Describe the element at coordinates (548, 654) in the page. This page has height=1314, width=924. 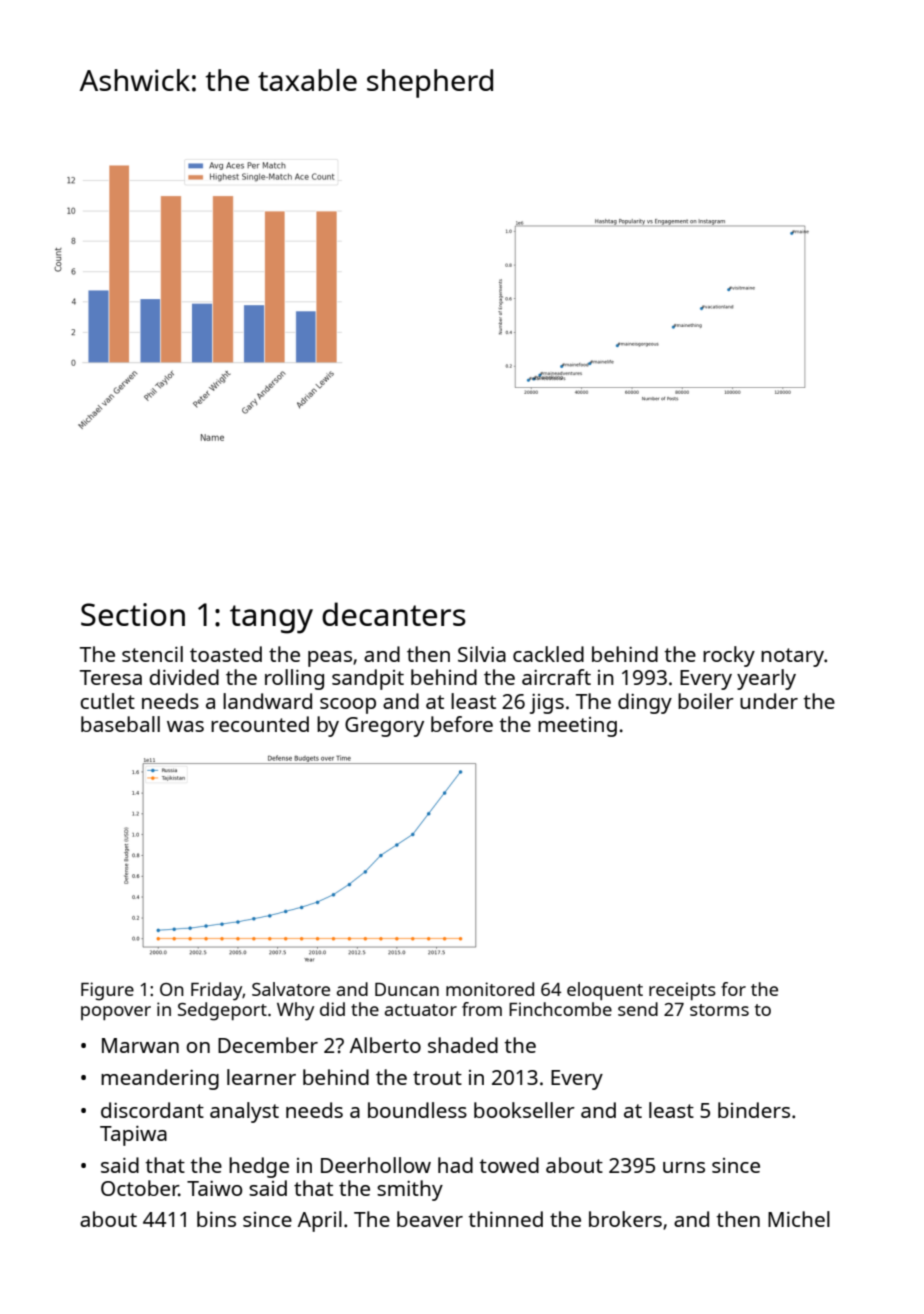
I see `cackled` at that location.
